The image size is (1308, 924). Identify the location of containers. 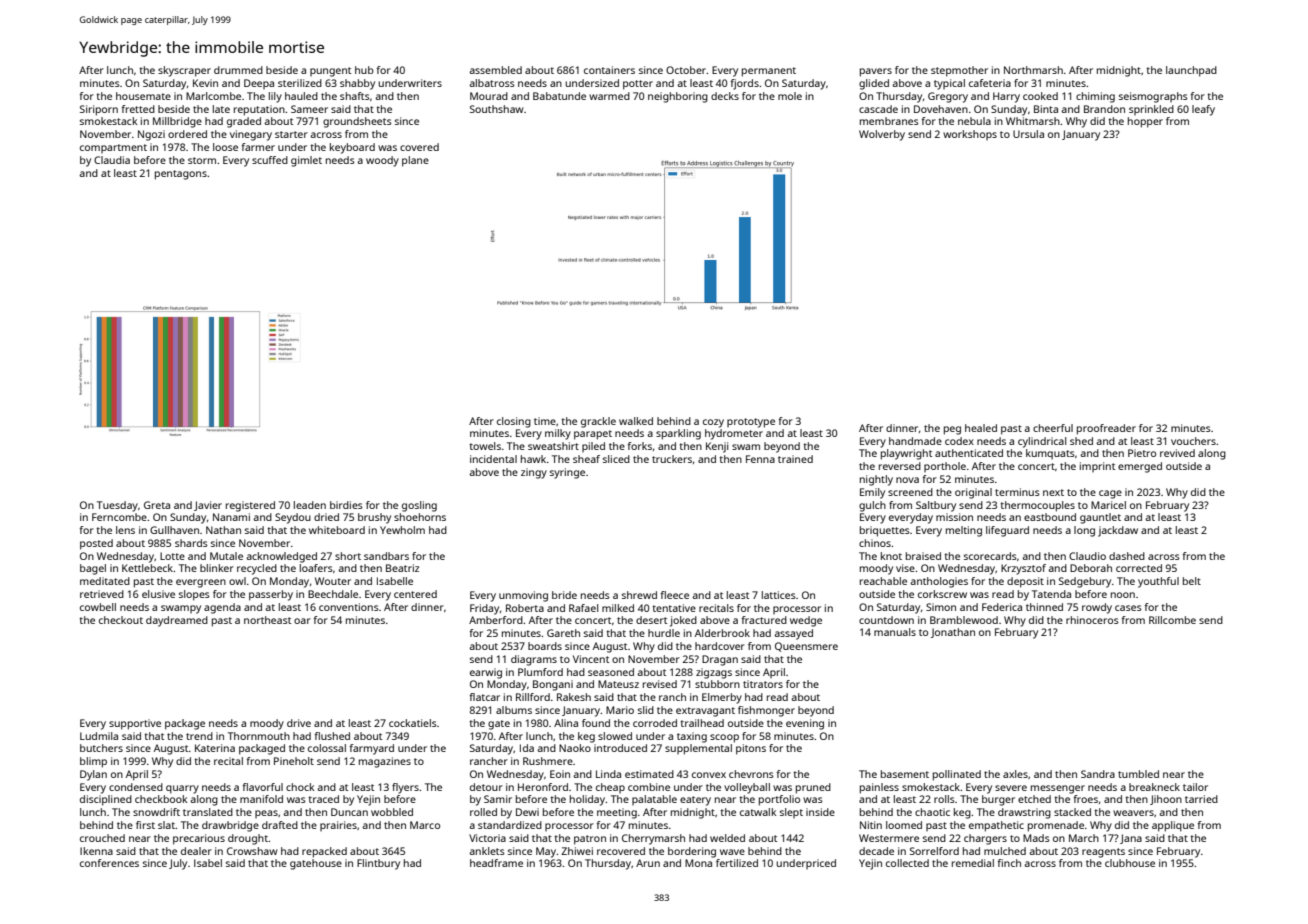
(609, 70).
